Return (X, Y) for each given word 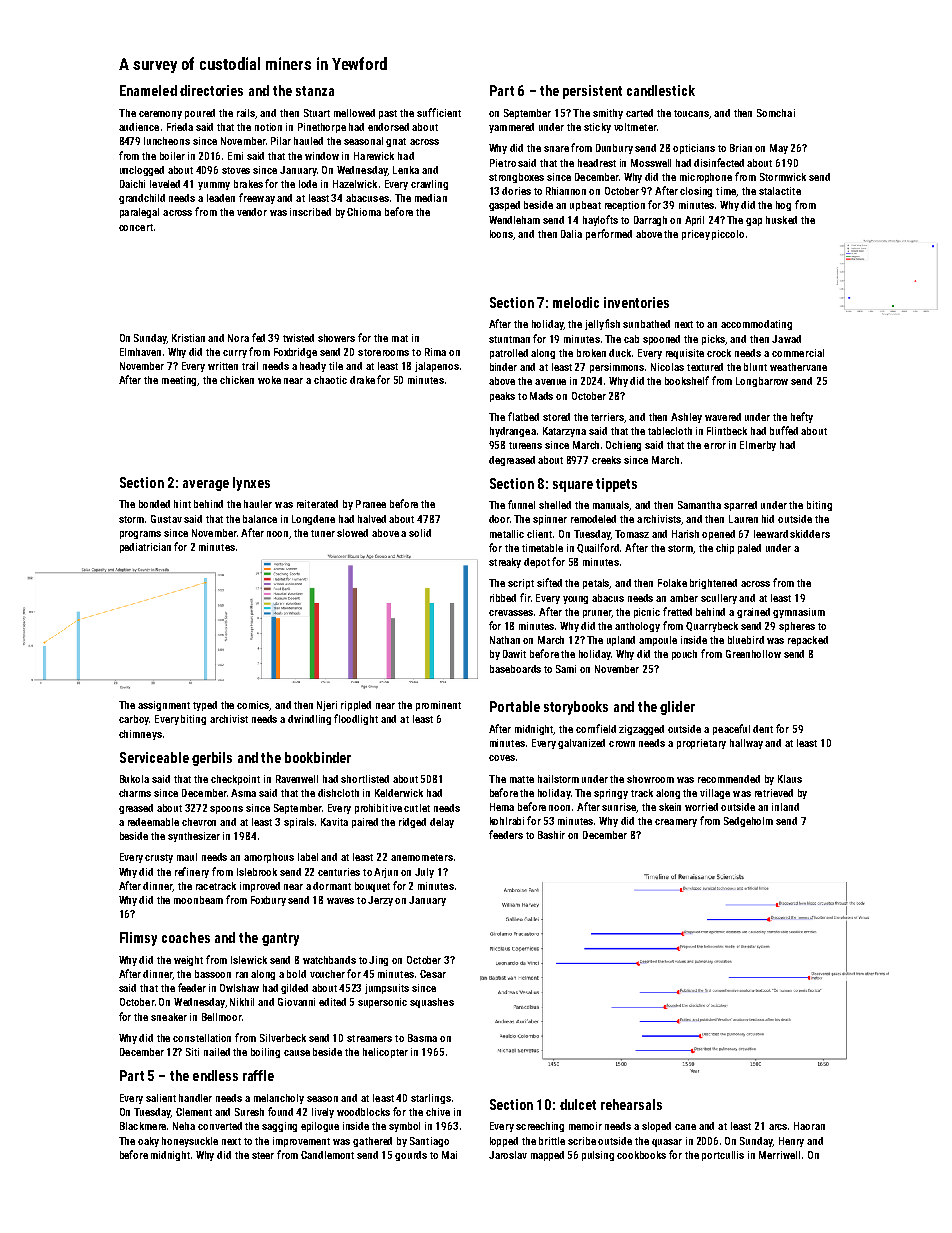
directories (211, 90)
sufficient (439, 112)
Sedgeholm (748, 822)
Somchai (776, 113)
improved (260, 887)
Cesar (433, 974)
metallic (507, 534)
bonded (154, 504)
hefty (802, 417)
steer (263, 1155)
